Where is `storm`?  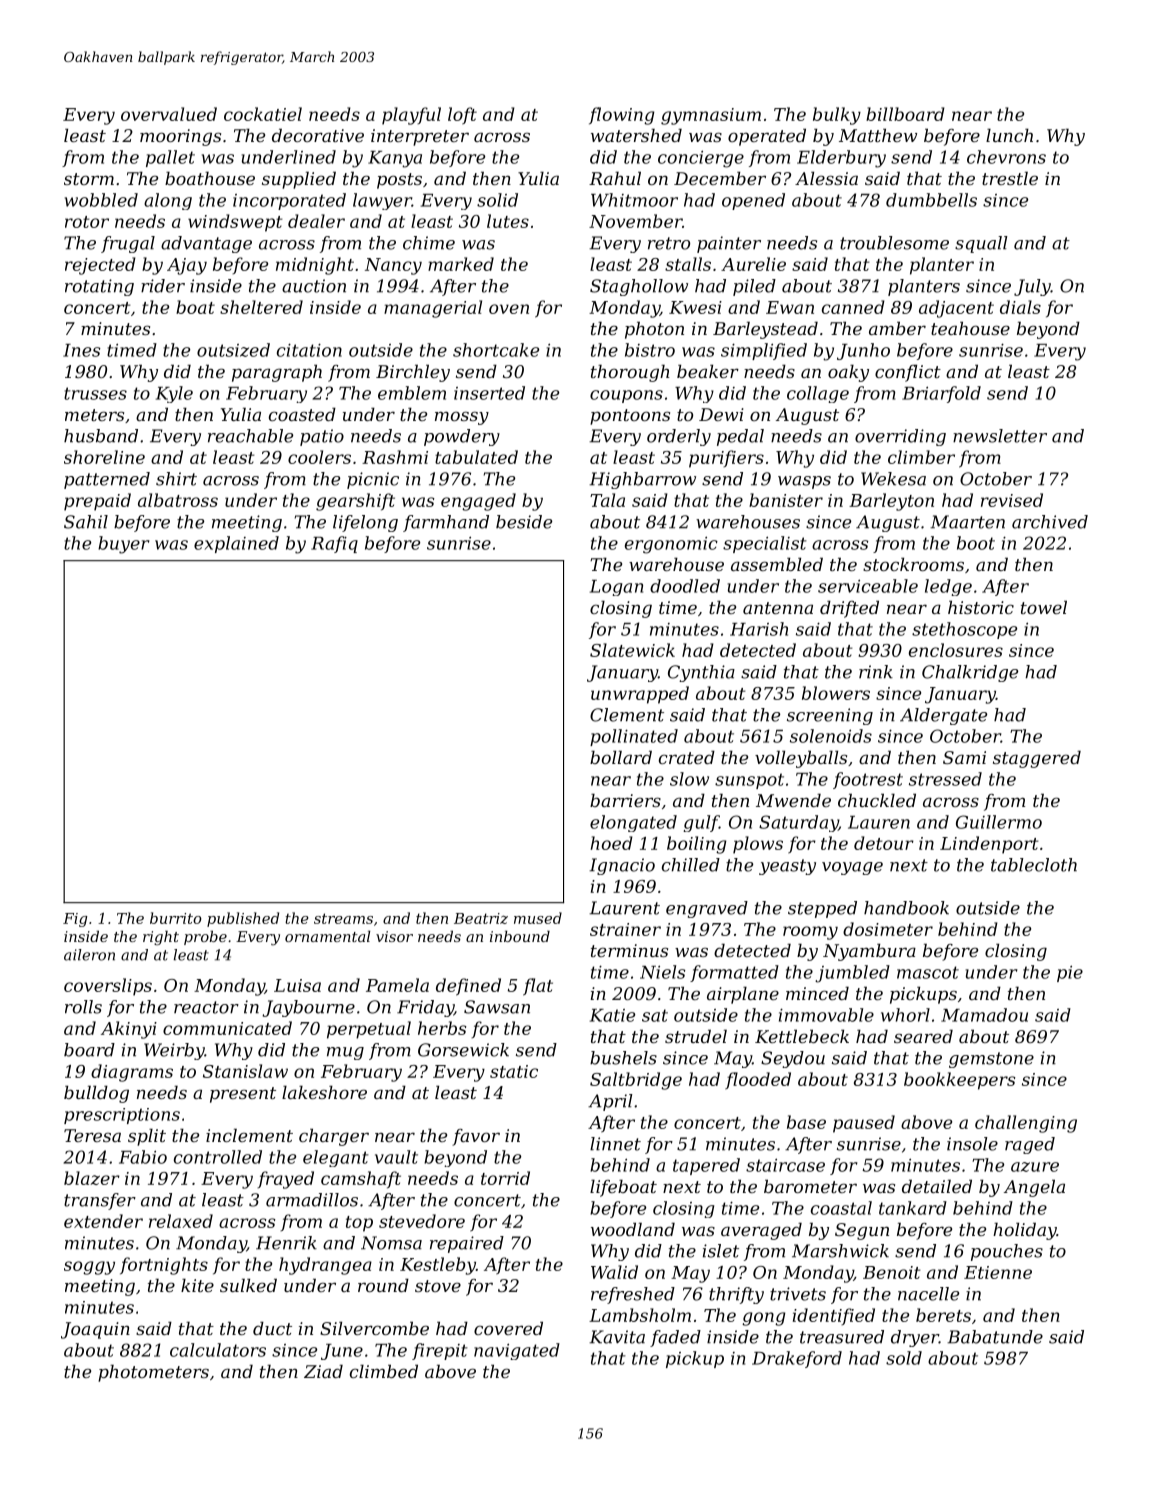
storm is located at coordinates (89, 179).
